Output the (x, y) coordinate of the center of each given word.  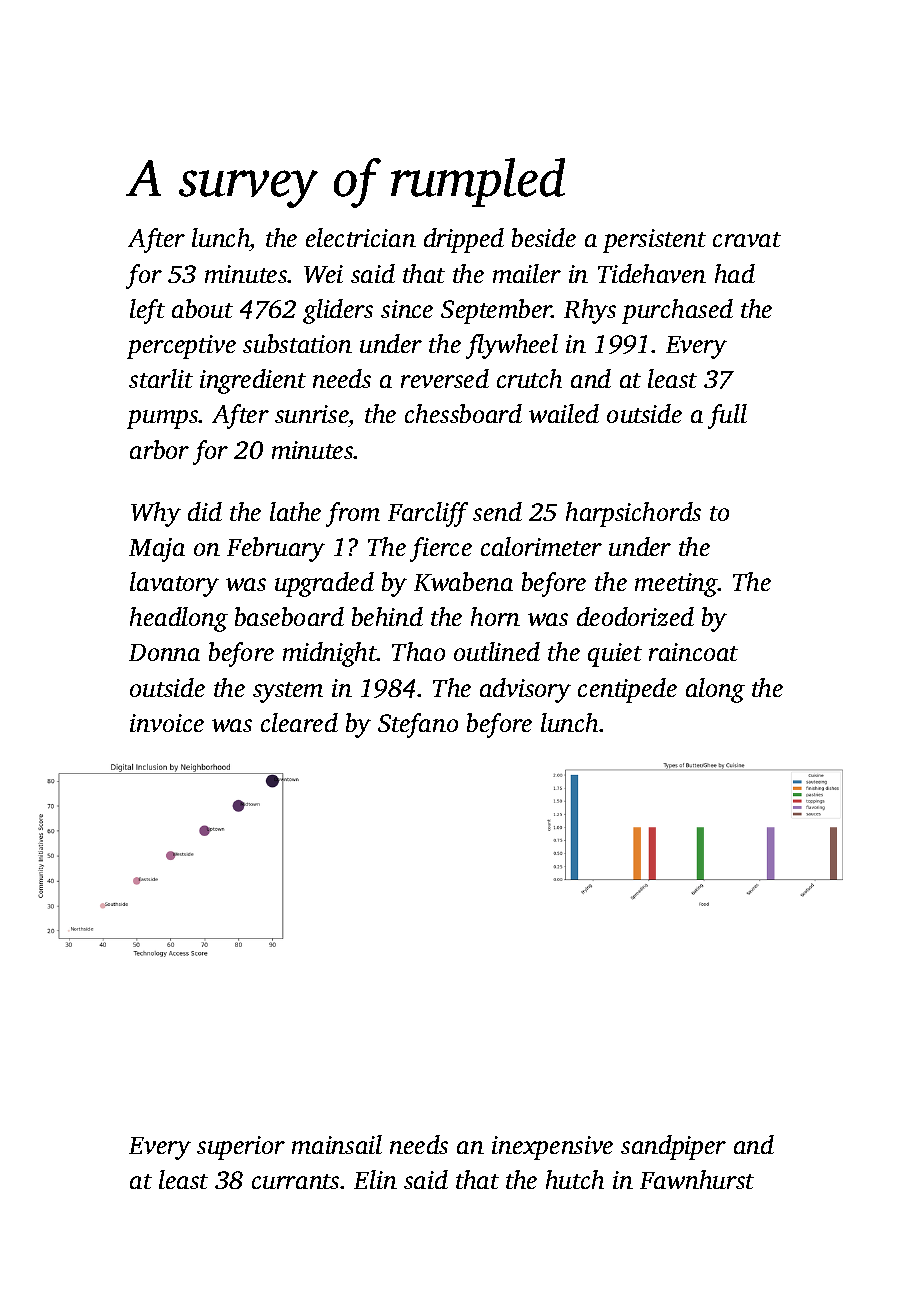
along (715, 690)
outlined (497, 651)
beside (544, 237)
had (735, 273)
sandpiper (673, 1147)
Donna (164, 652)
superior (241, 1148)
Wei (323, 274)
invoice (167, 723)
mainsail (337, 1144)
